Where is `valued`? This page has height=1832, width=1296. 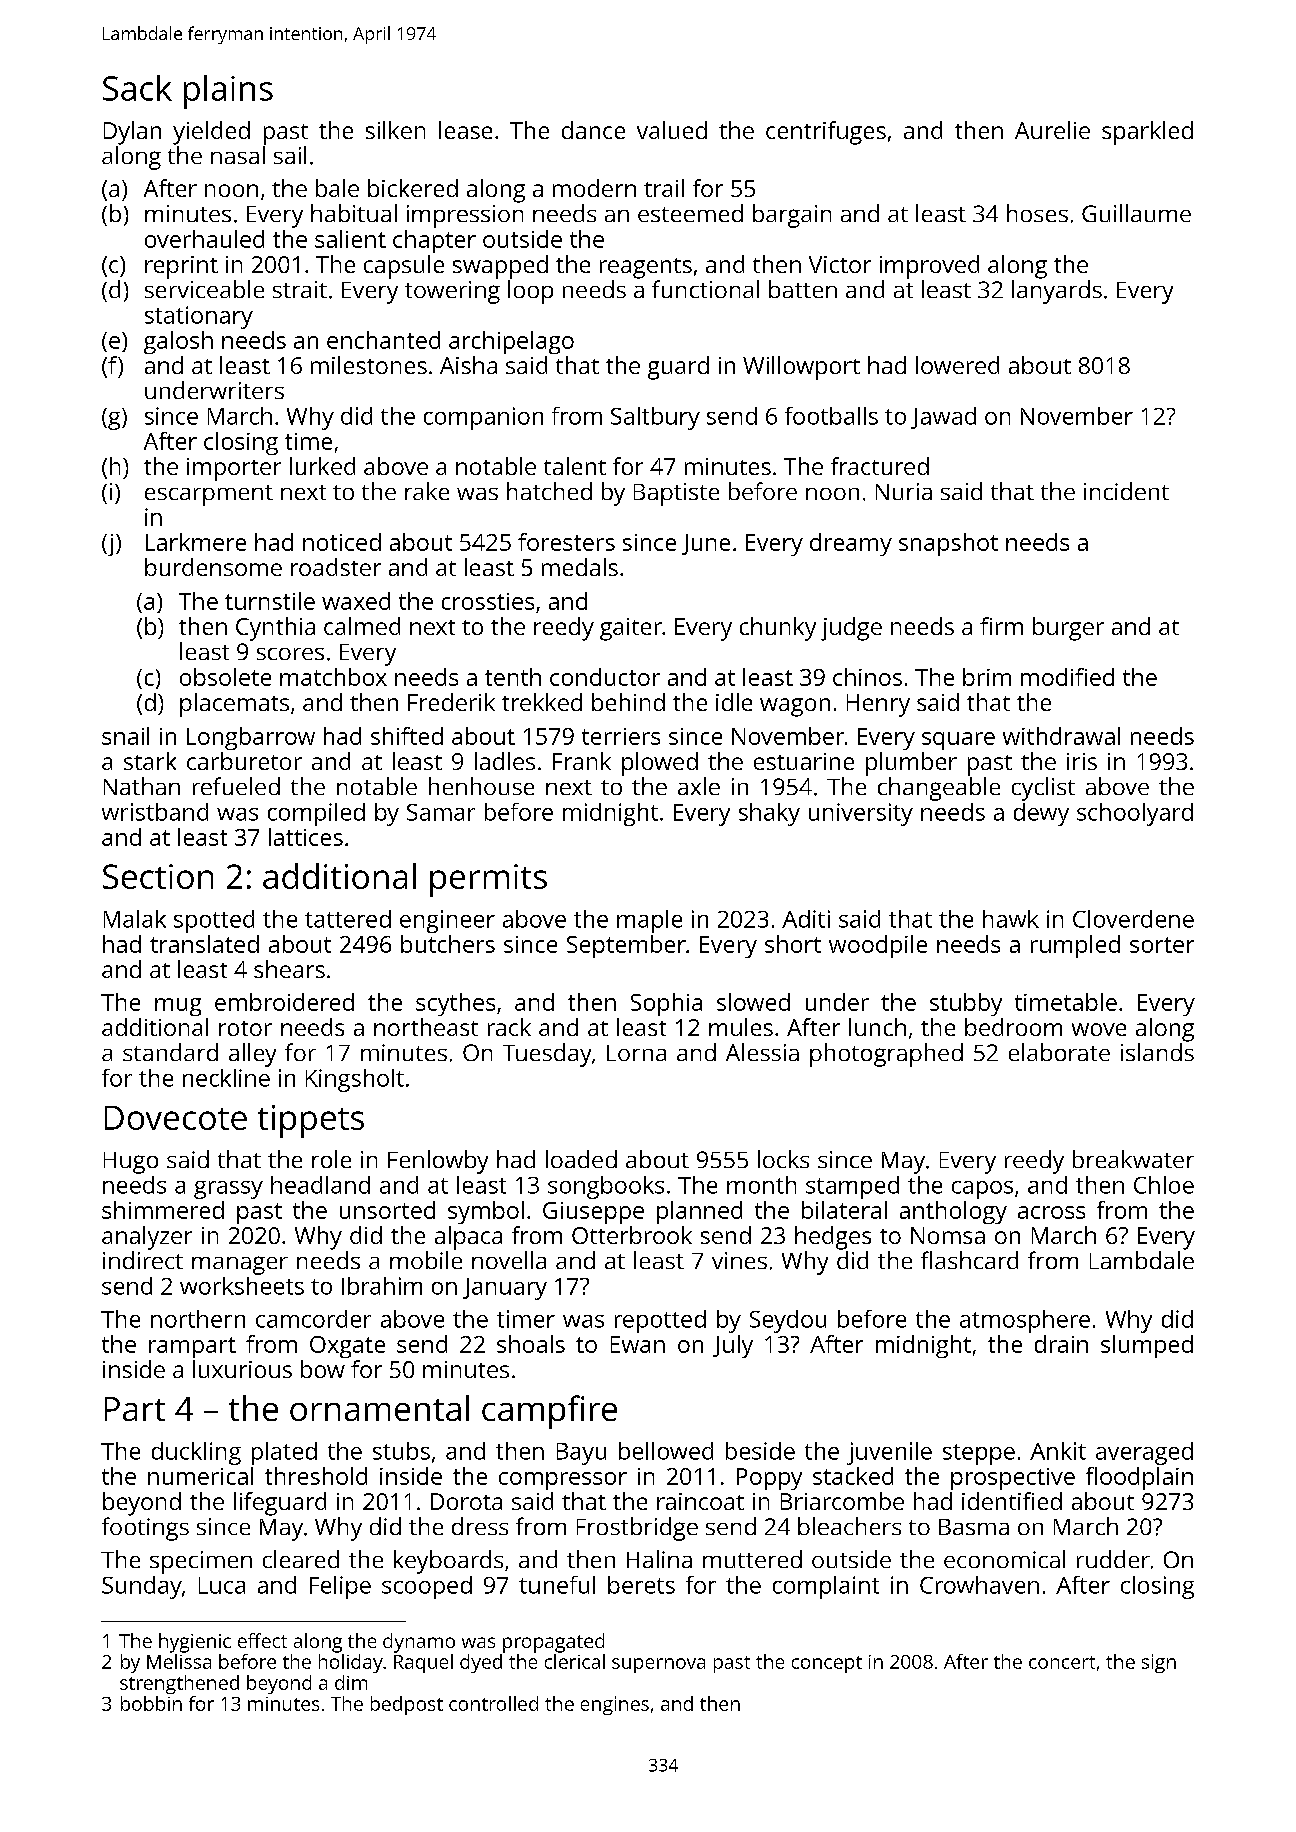 valued is located at coordinates (672, 130).
